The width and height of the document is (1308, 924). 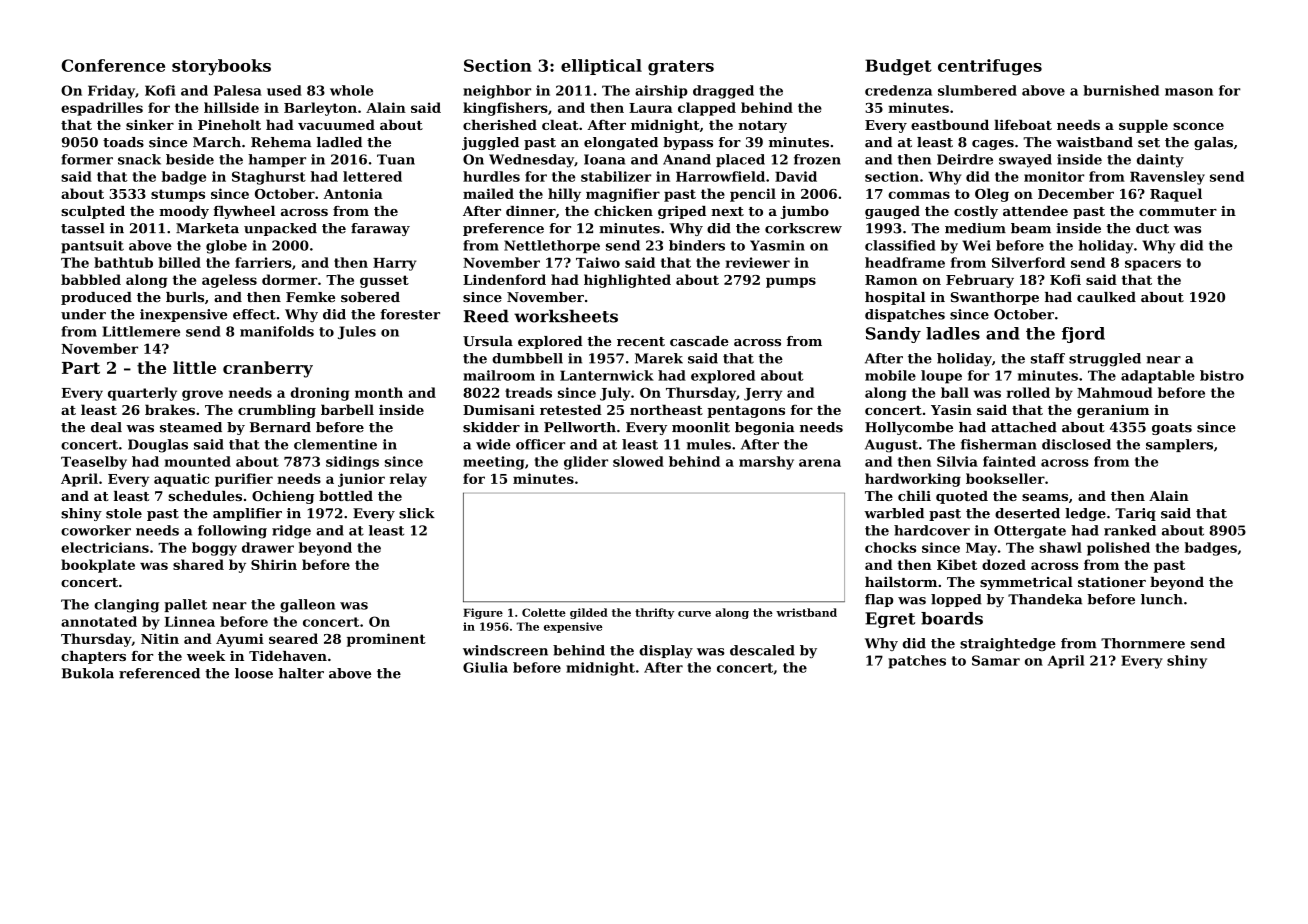 What do you see at coordinates (681, 68) in the document?
I see `graters` at bounding box center [681, 68].
